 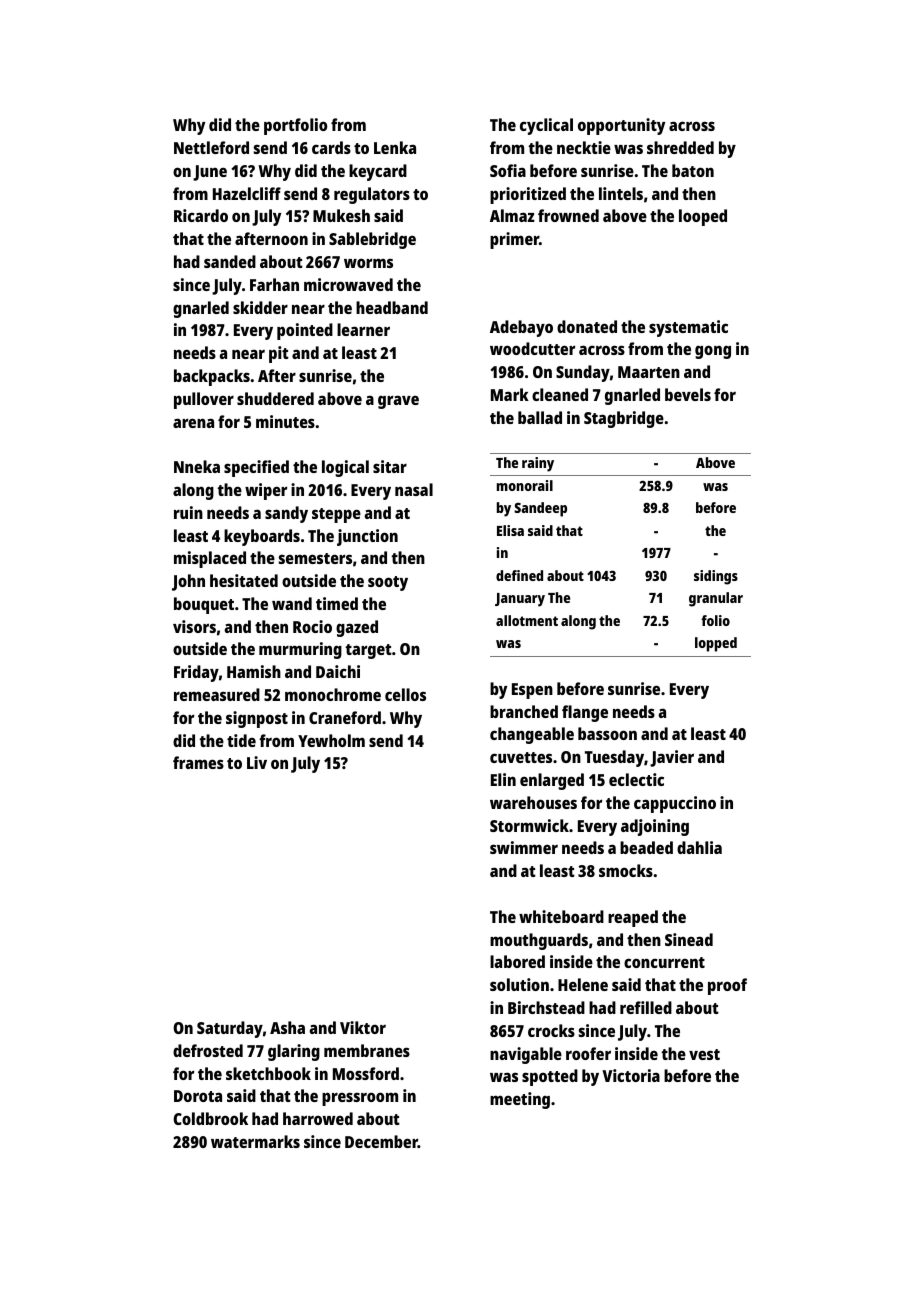 I want to click on Saturday, so click(x=230, y=1029).
